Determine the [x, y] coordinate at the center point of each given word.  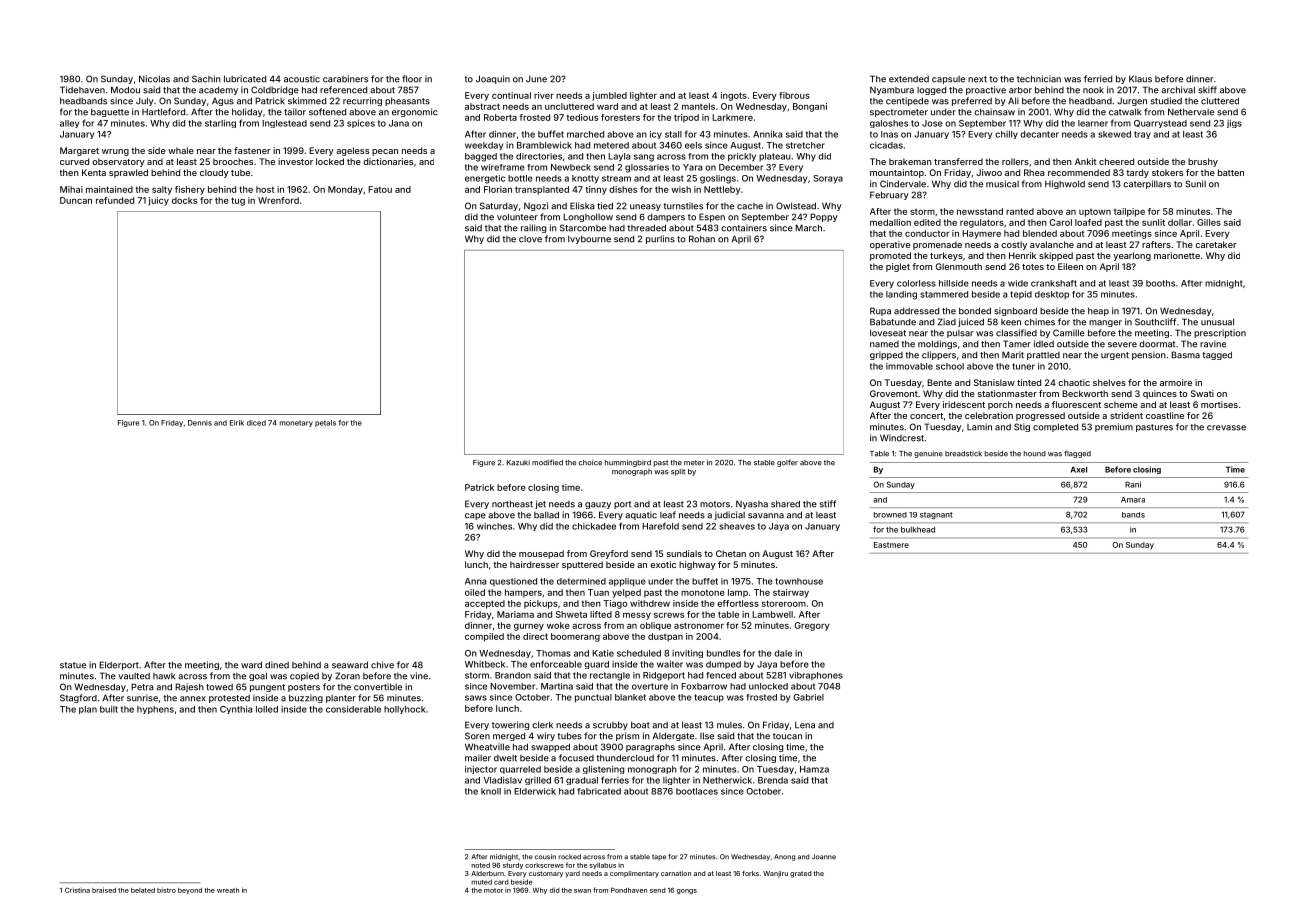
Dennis [200, 423]
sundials [684, 553]
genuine [928, 454]
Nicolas [154, 79]
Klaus [1140, 79]
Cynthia [236, 710]
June [536, 79]
